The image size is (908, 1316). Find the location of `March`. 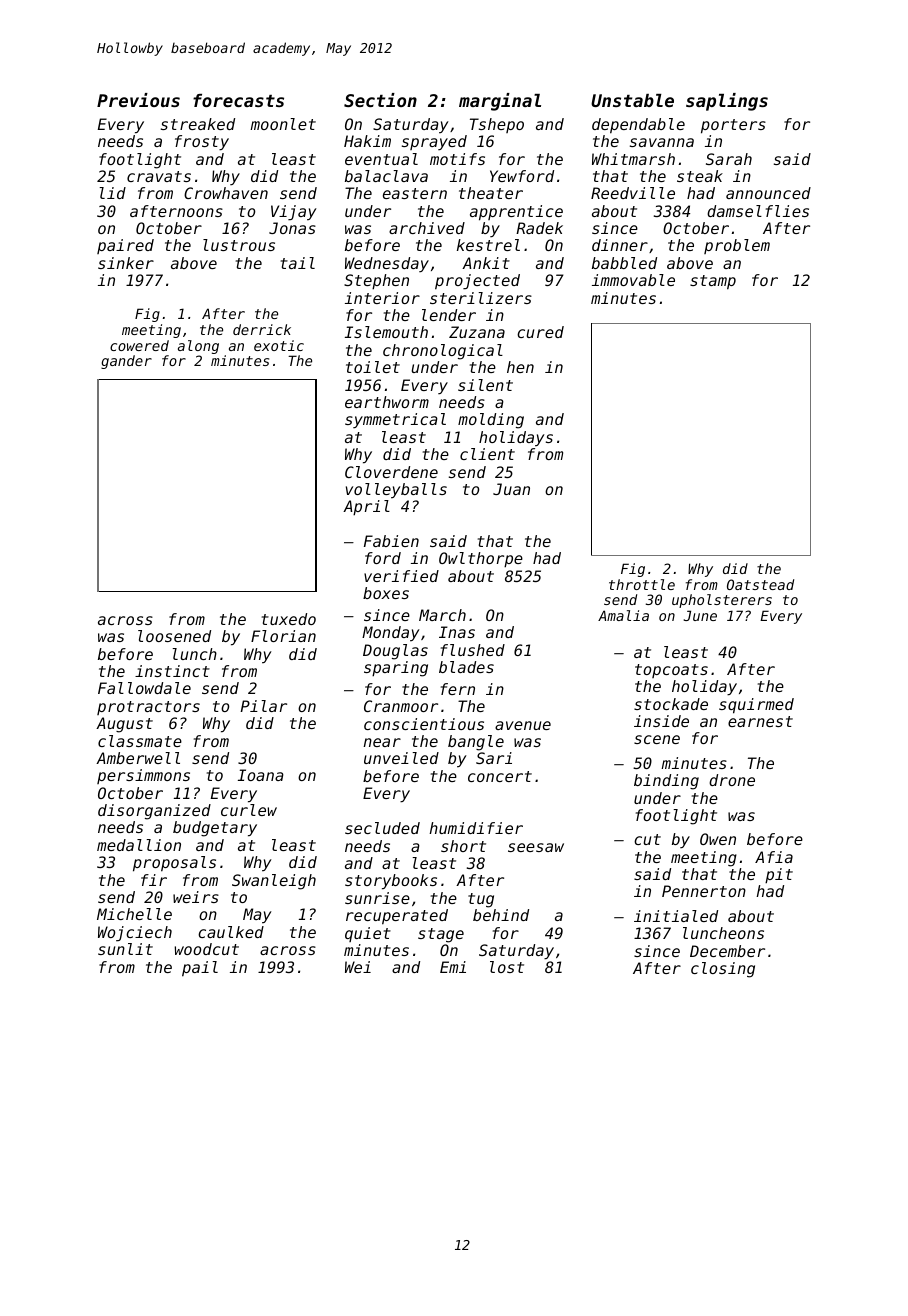

March is located at coordinates (442, 615).
